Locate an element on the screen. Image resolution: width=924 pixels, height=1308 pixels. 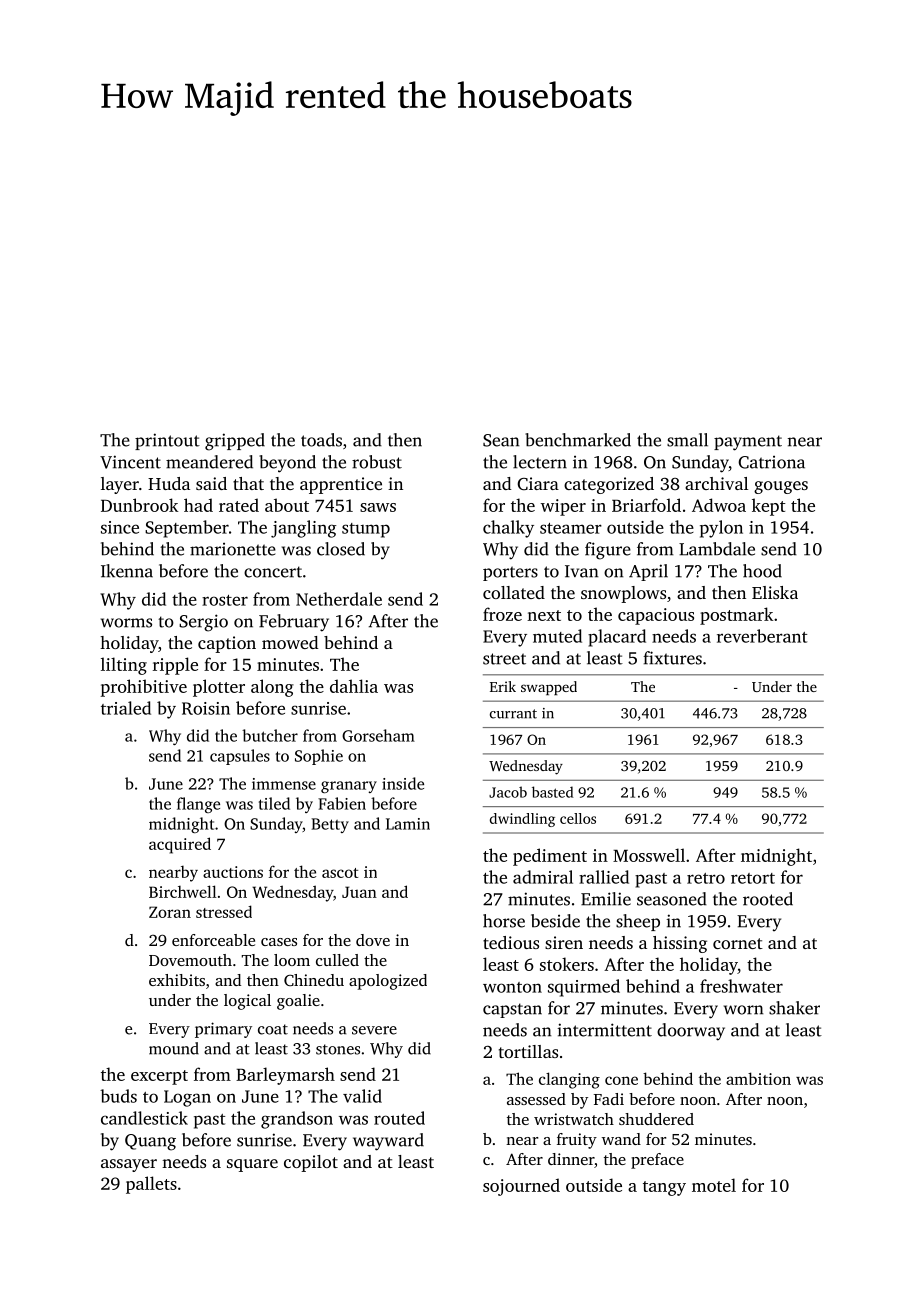
fixtures is located at coordinates (672, 658).
